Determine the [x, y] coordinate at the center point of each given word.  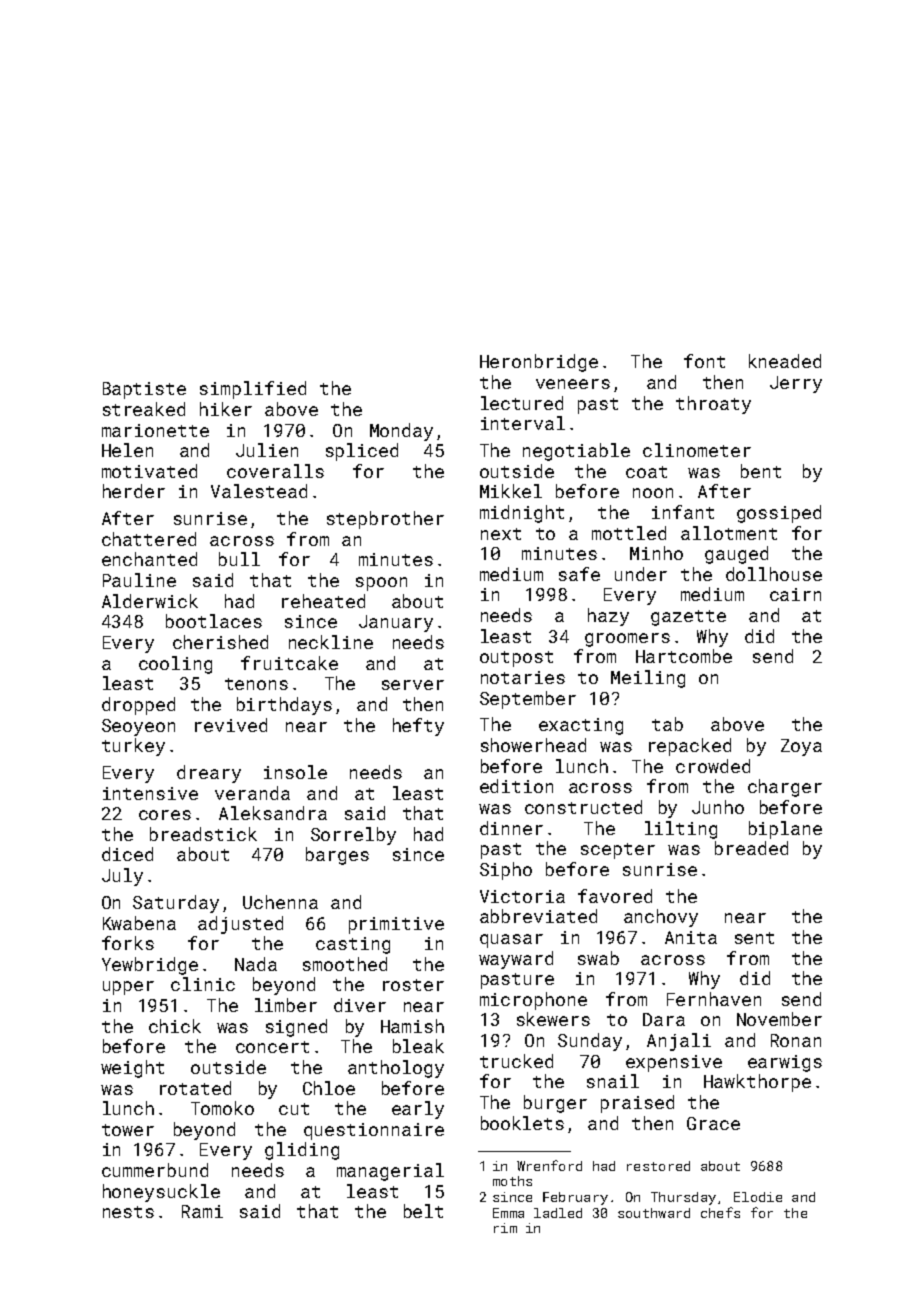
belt [423, 1211]
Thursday [683, 1198]
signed [296, 1028]
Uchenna [280, 902]
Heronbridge [539, 363]
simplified [253, 390]
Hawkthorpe [757, 1083]
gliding [302, 1151]
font [704, 361]
